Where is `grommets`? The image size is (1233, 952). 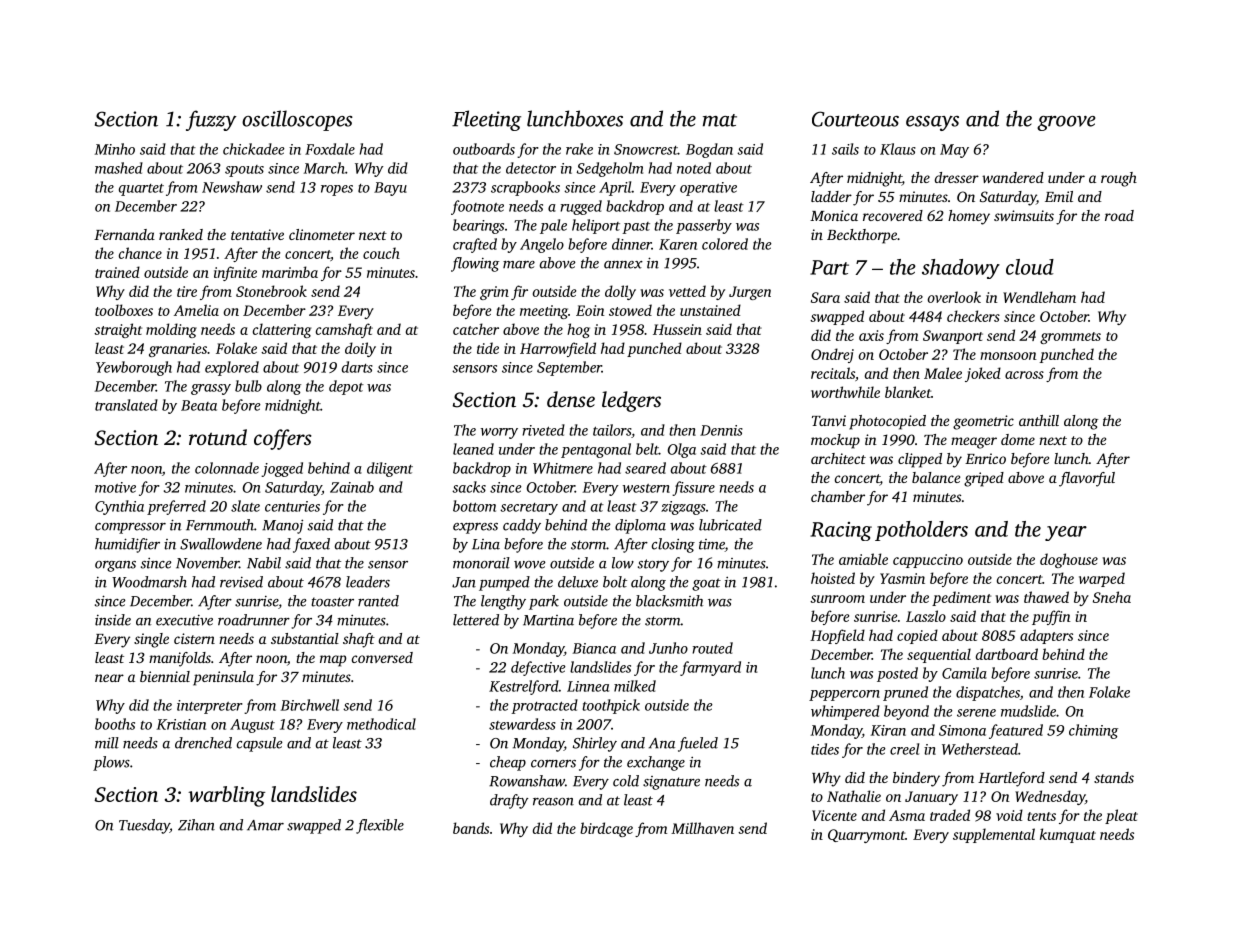
grommets is located at coordinates (1070, 338).
